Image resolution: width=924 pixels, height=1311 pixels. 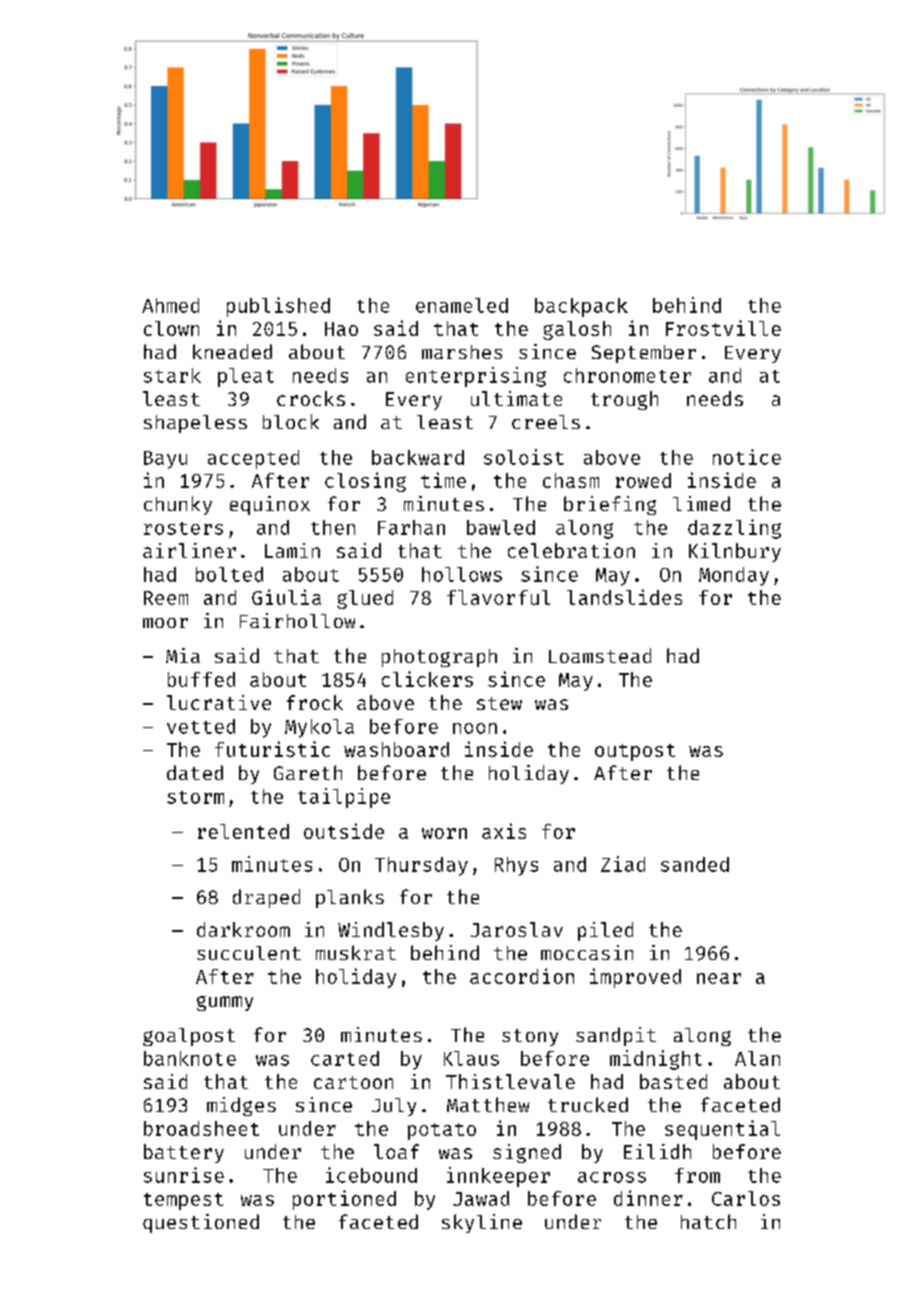 What do you see at coordinates (708, 1221) in the image?
I see `hatch` at bounding box center [708, 1221].
